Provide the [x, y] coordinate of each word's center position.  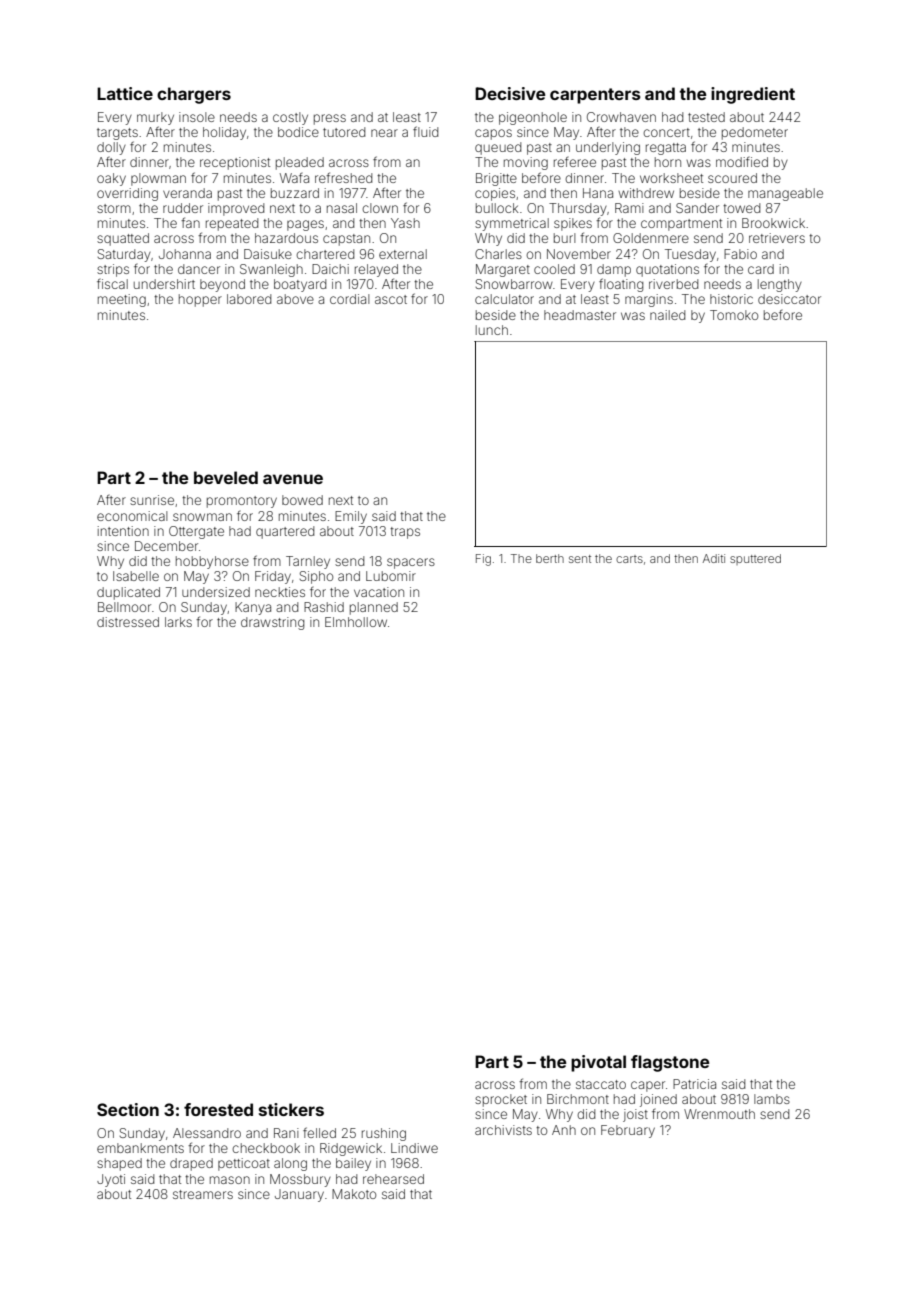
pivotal [598, 1063]
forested [218, 1109]
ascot [391, 299]
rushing [384, 1134]
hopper [200, 300]
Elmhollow [356, 622]
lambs [772, 1099]
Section [128, 1109]
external [403, 254]
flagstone [670, 1063]
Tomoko [734, 315]
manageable [785, 194]
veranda [187, 193]
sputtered [755, 559]
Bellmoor [124, 607]
